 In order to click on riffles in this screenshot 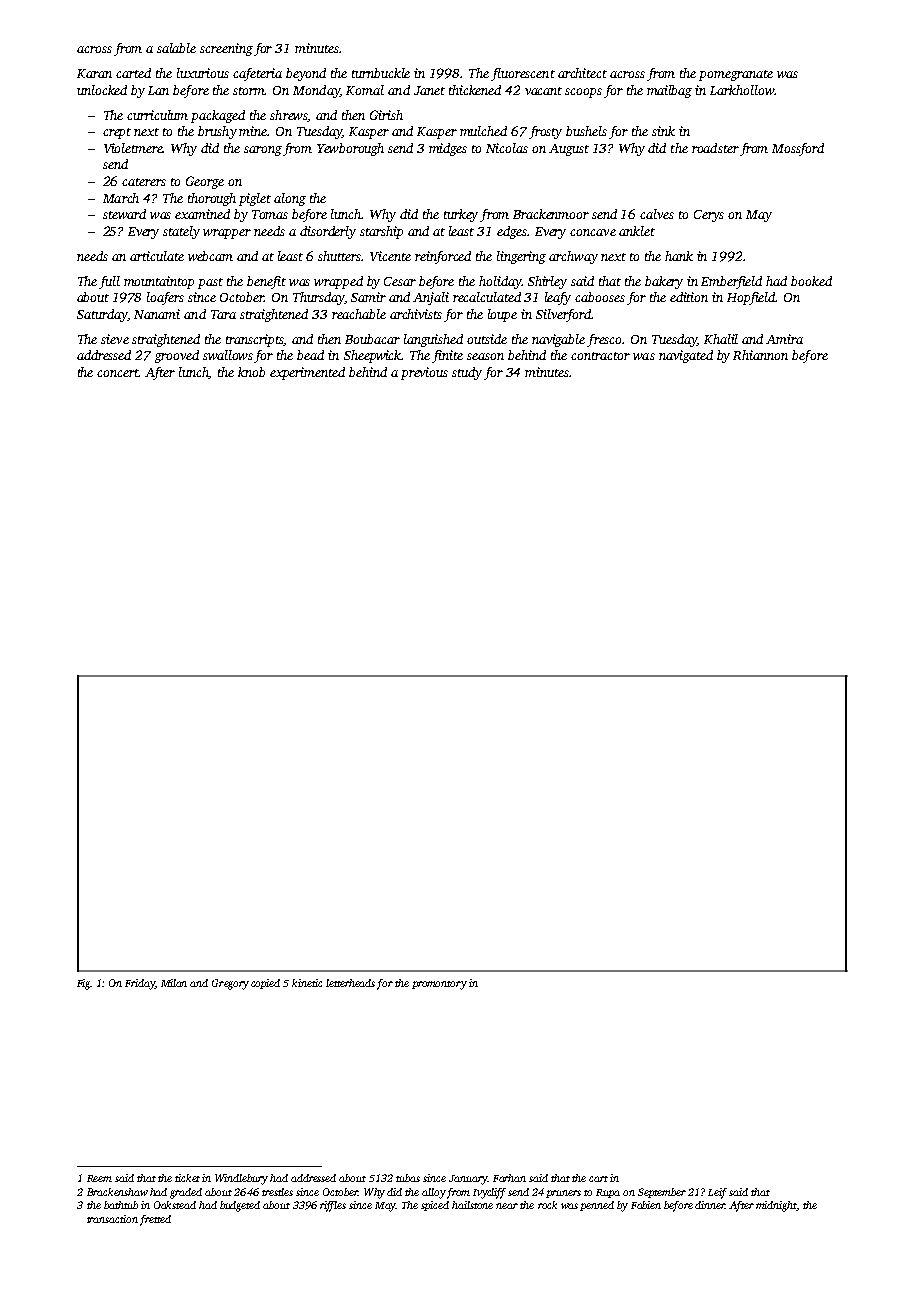, I will do `click(333, 1206)`.
